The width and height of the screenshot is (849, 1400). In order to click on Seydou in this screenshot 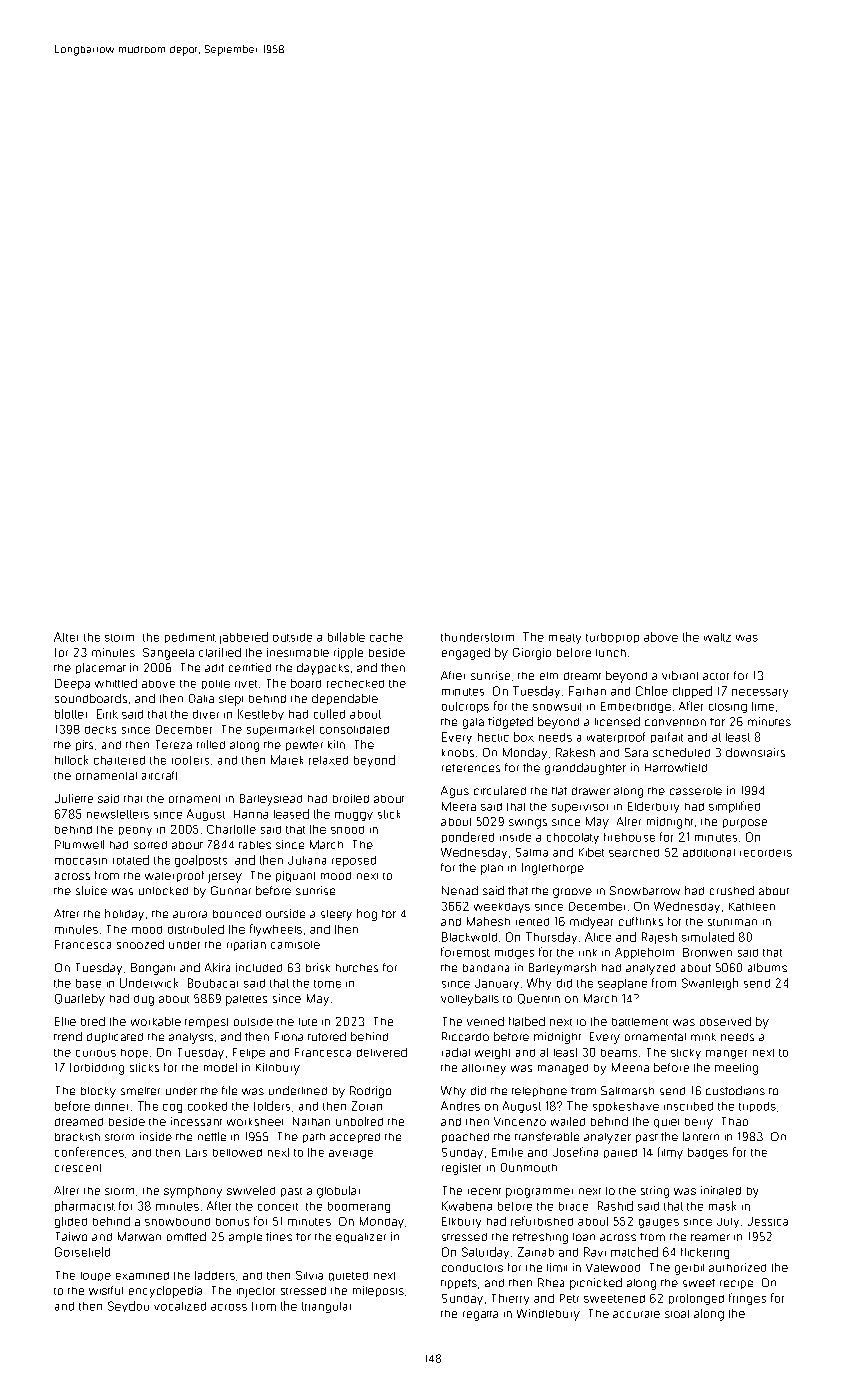, I will do `click(128, 1306)`.
